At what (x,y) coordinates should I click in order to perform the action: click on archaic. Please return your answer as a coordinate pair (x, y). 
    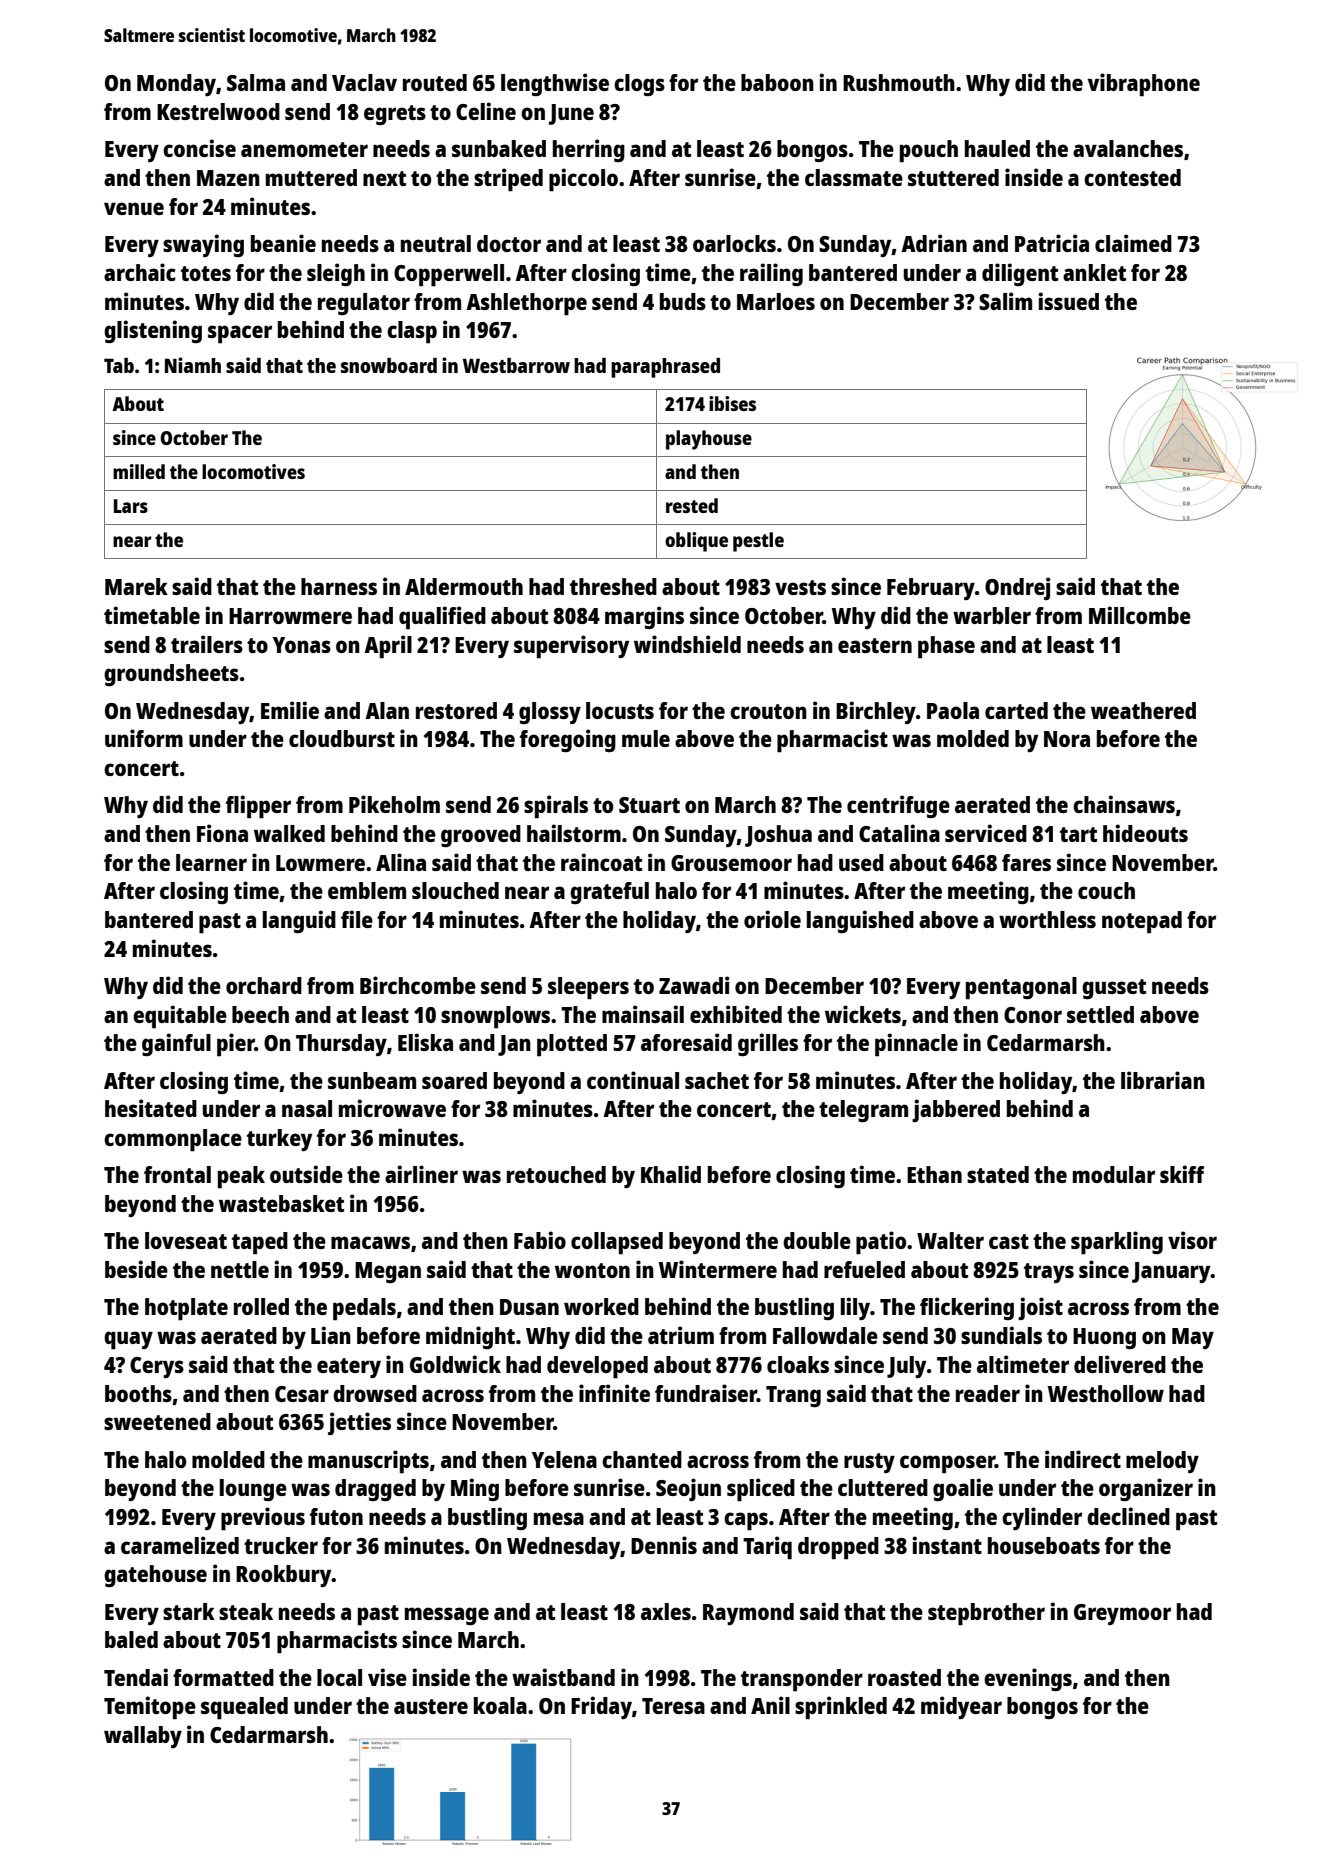
    Looking at the image, I should click on (140, 272).
